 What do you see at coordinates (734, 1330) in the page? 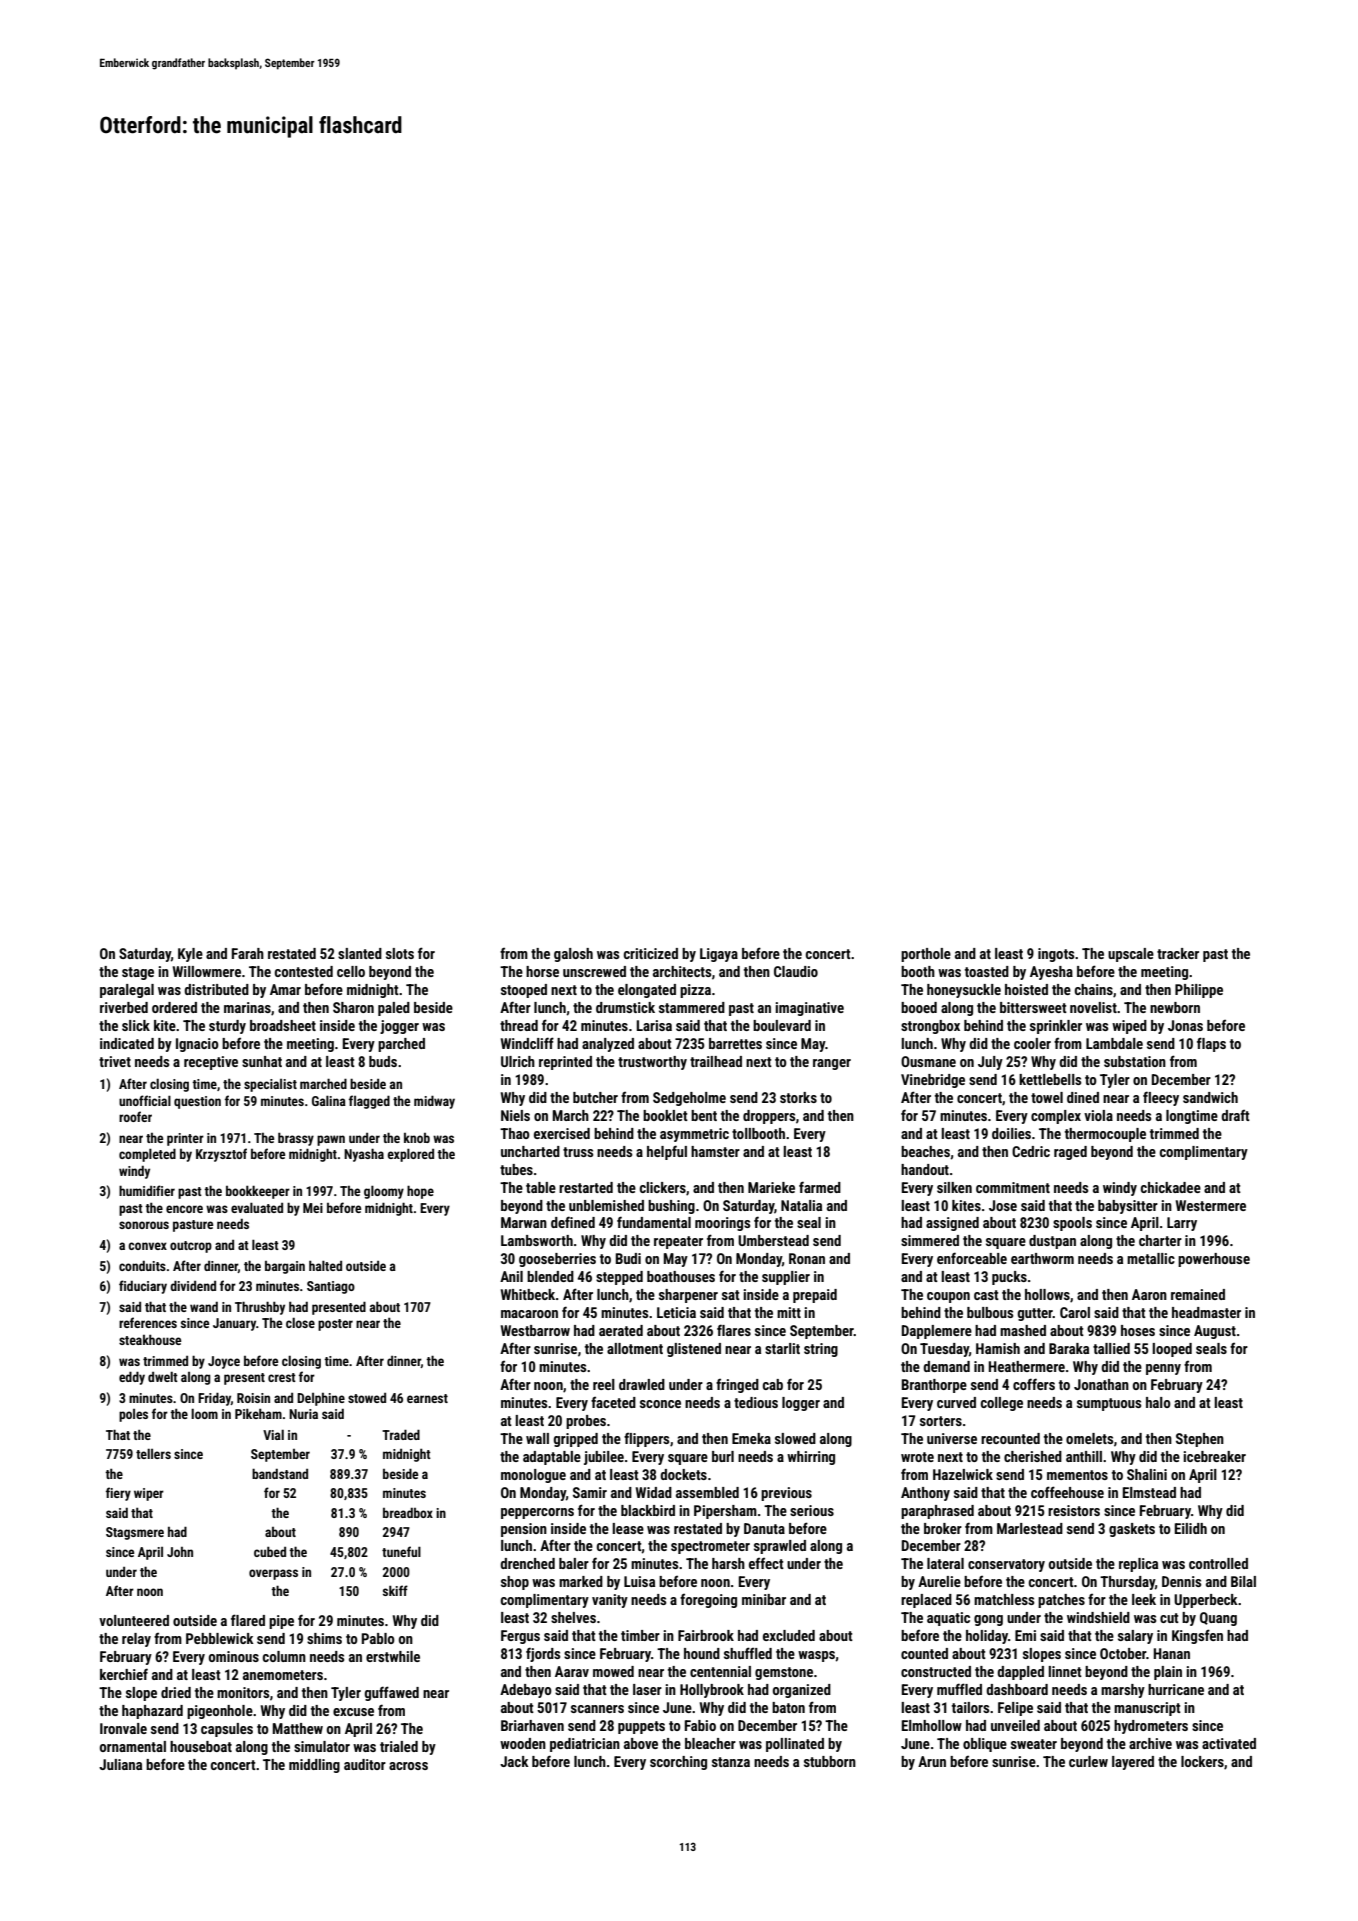
I see `flares` at bounding box center [734, 1330].
